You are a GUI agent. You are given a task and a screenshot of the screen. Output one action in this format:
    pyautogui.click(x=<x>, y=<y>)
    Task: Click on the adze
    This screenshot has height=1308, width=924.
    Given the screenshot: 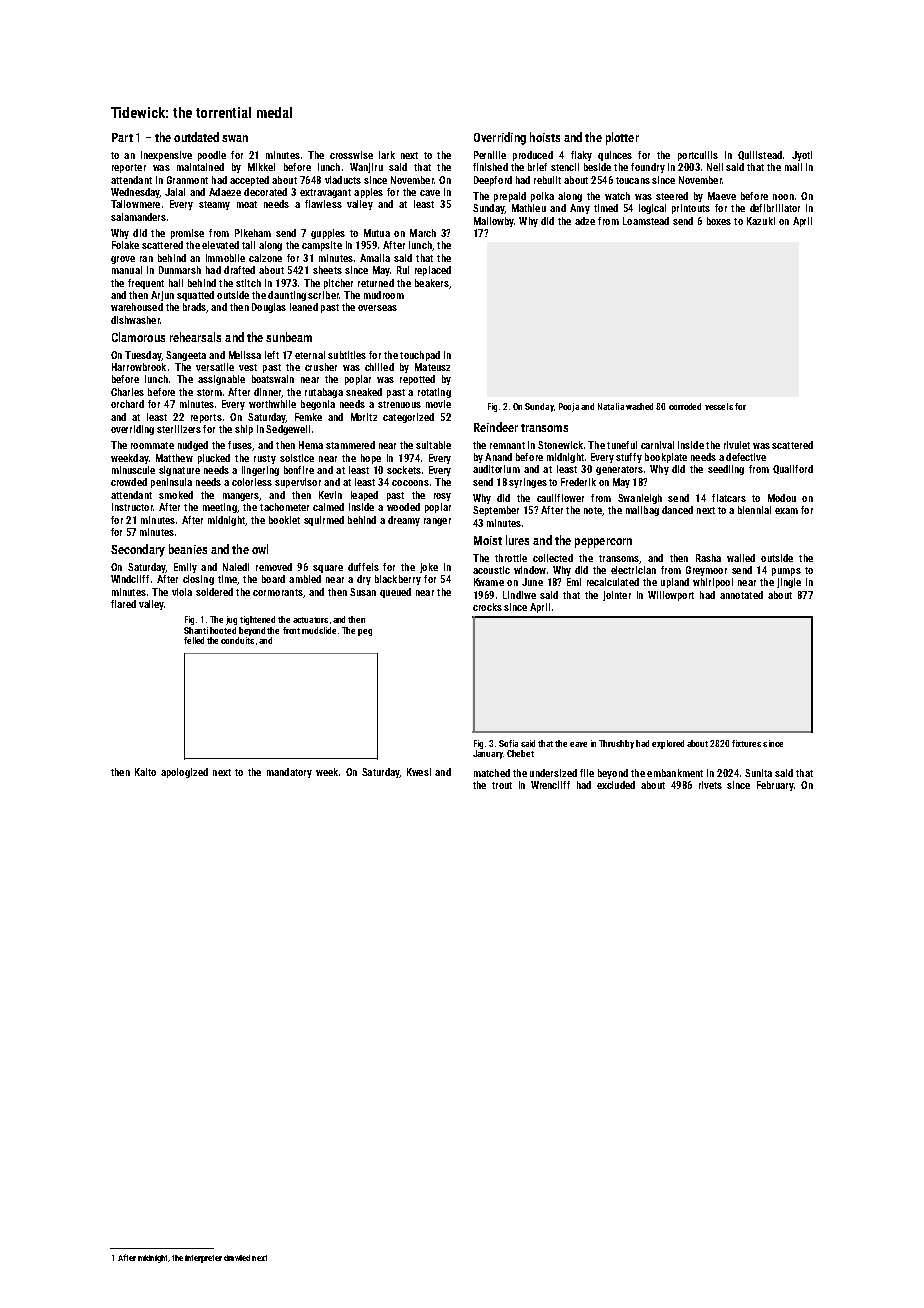 What is the action you would take?
    pyautogui.click(x=585, y=221)
